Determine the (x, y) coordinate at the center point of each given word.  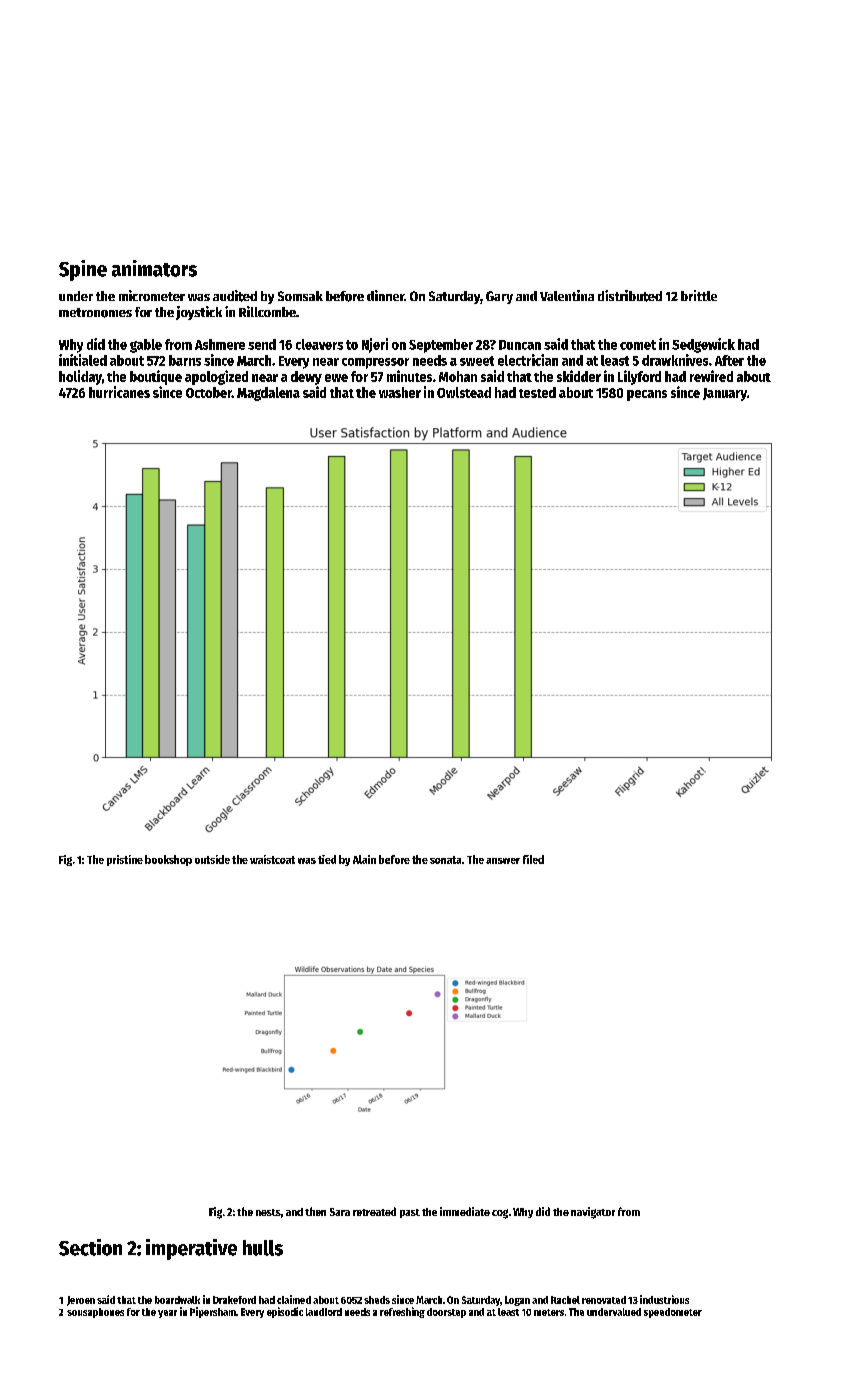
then (315, 1211)
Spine (83, 270)
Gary (499, 297)
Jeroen (81, 1301)
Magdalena (268, 394)
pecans (647, 395)
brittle (699, 295)
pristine (125, 860)
